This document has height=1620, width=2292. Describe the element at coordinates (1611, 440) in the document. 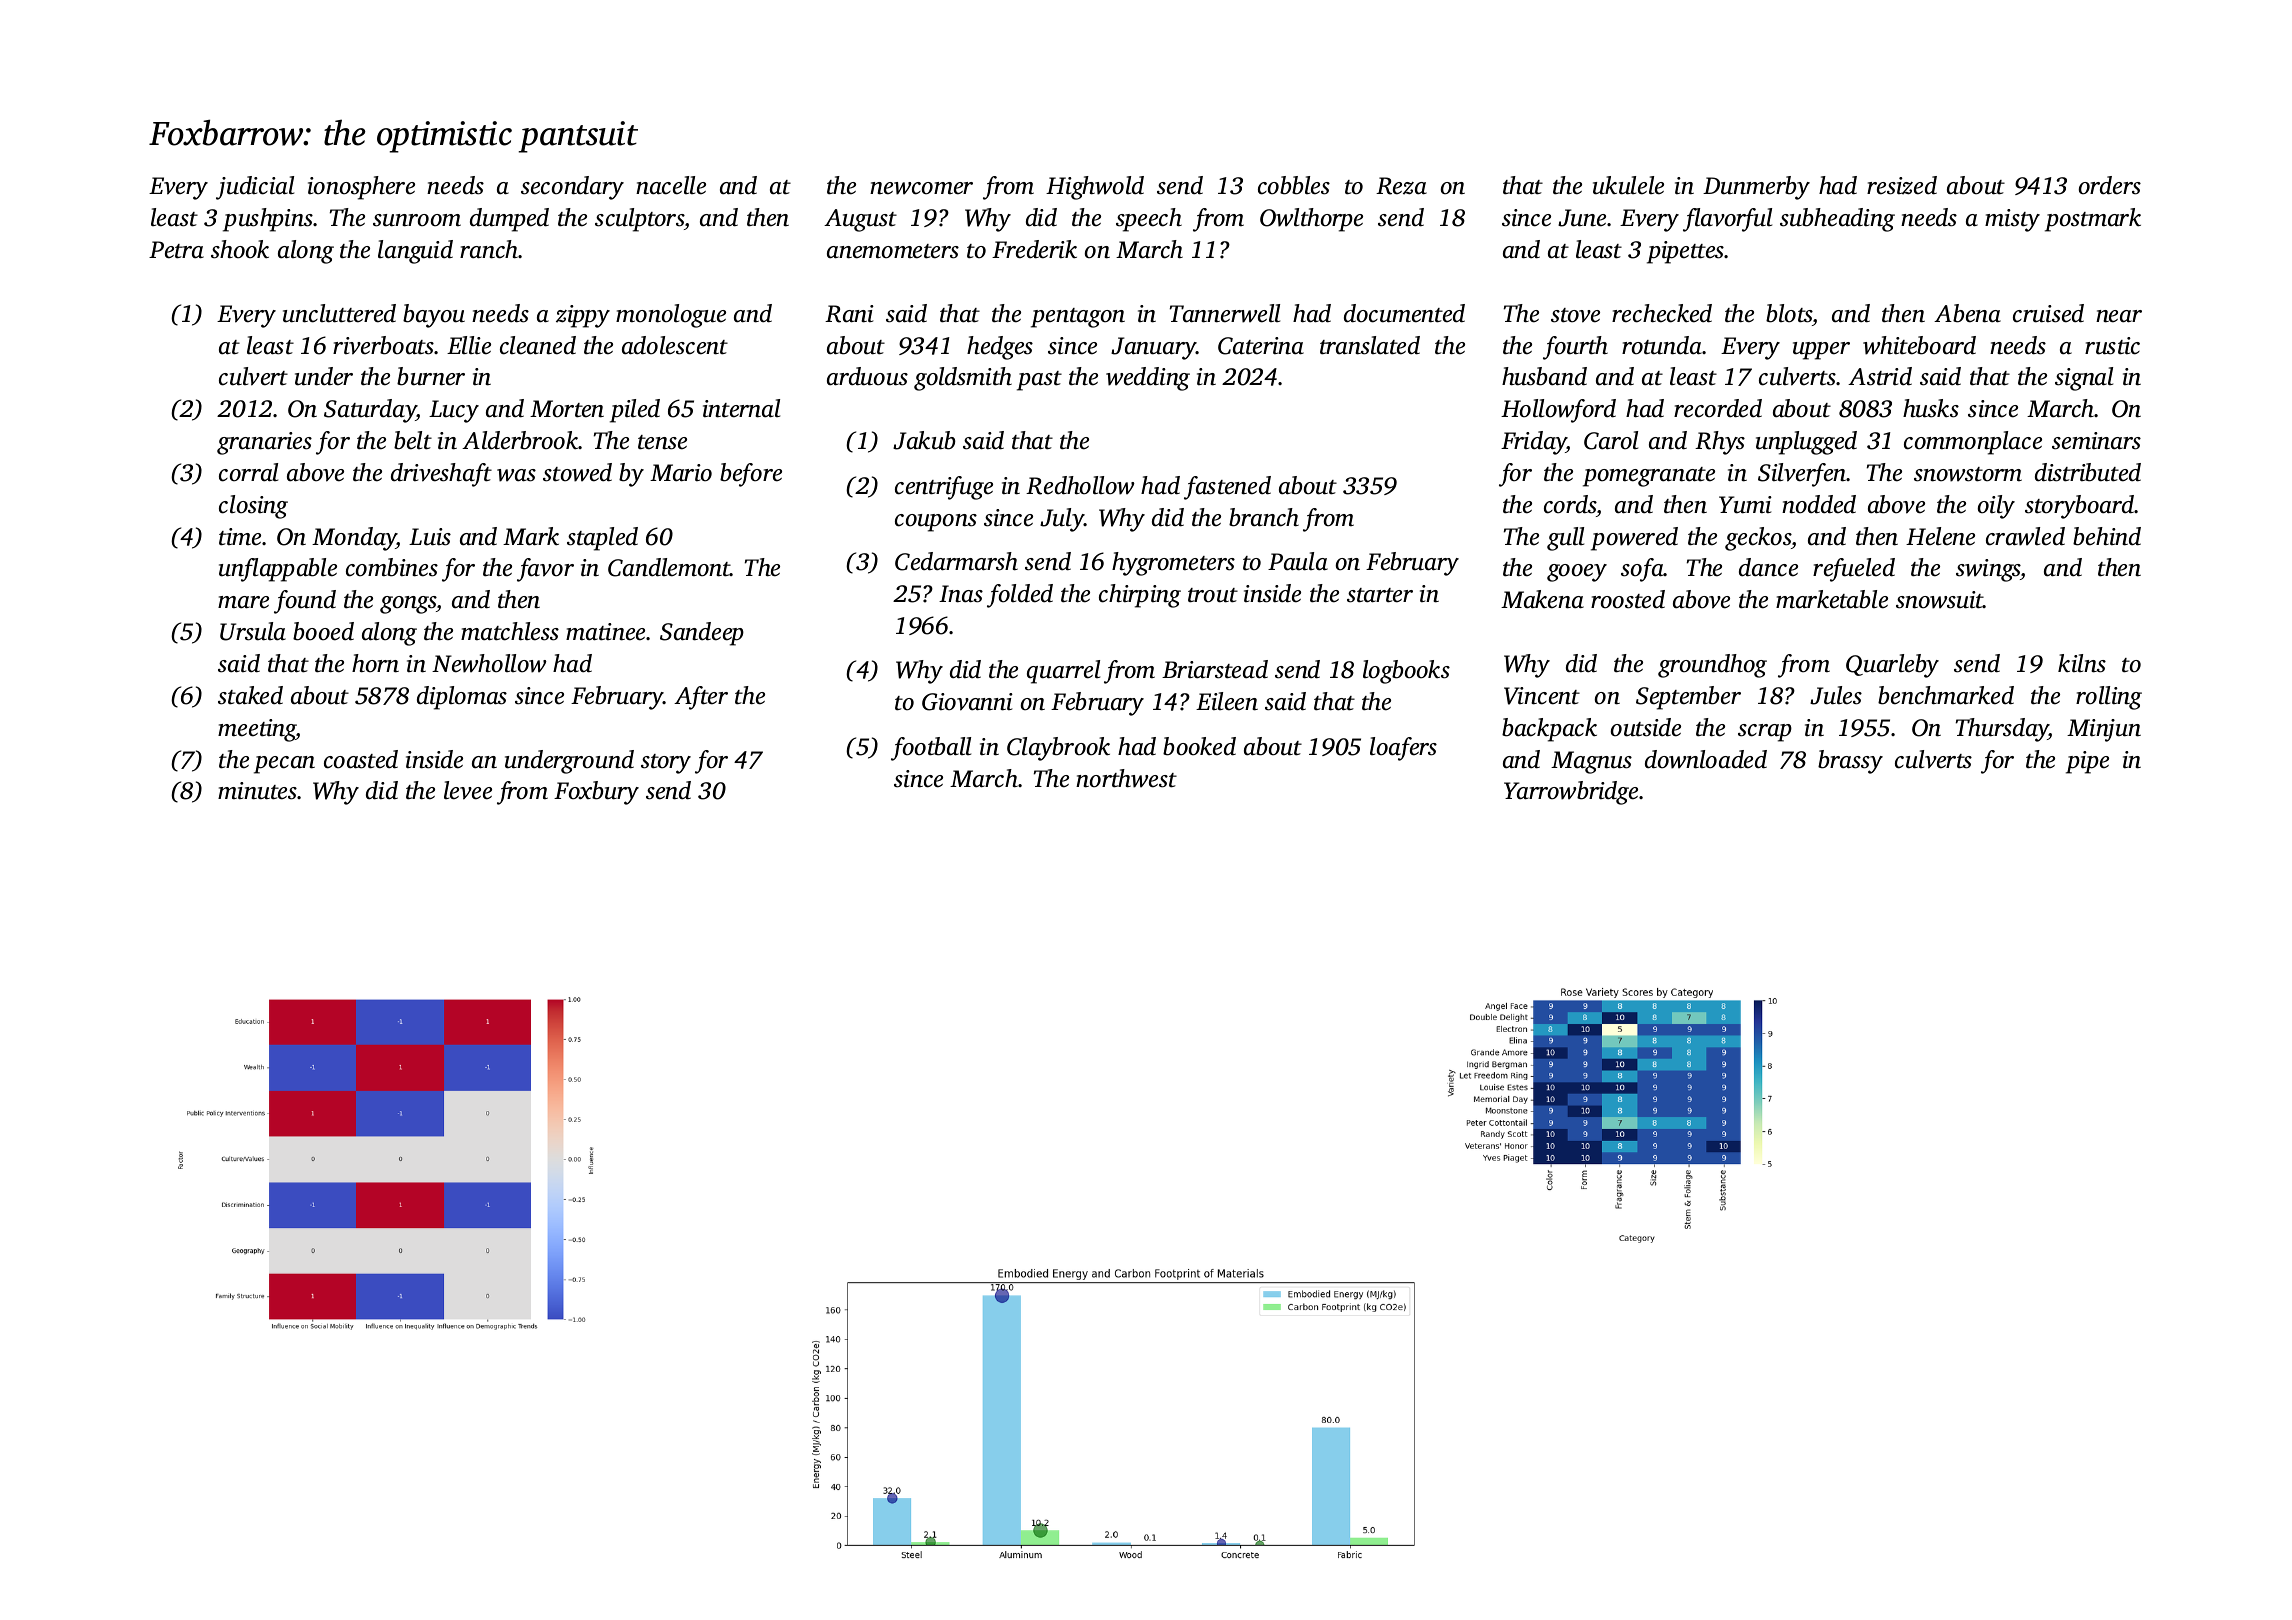

I see `Carol` at that location.
